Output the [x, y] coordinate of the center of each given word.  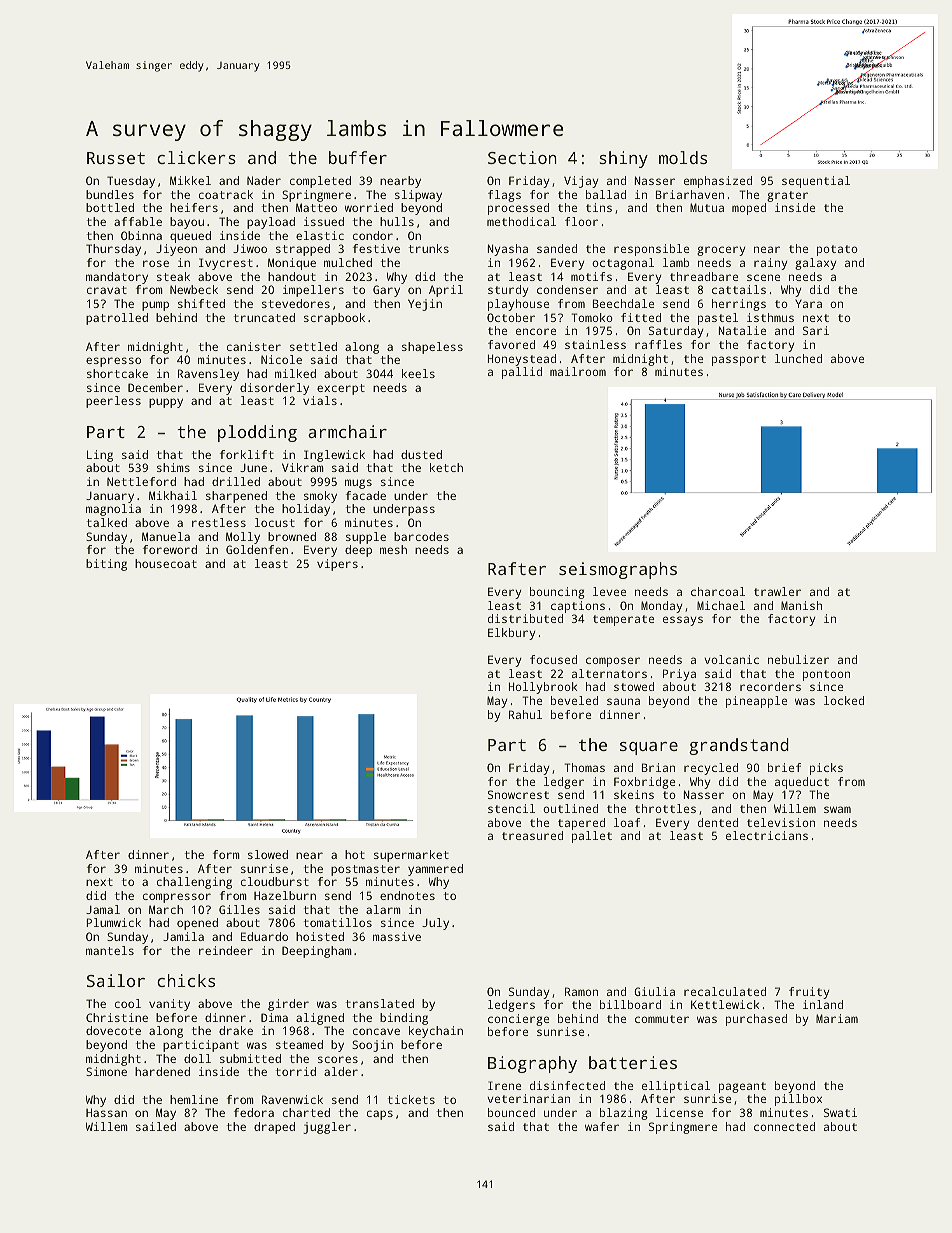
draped [274, 1128]
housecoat [166, 563]
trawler [777, 591]
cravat [107, 290]
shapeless [432, 348]
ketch [446, 467]
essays [683, 621]
